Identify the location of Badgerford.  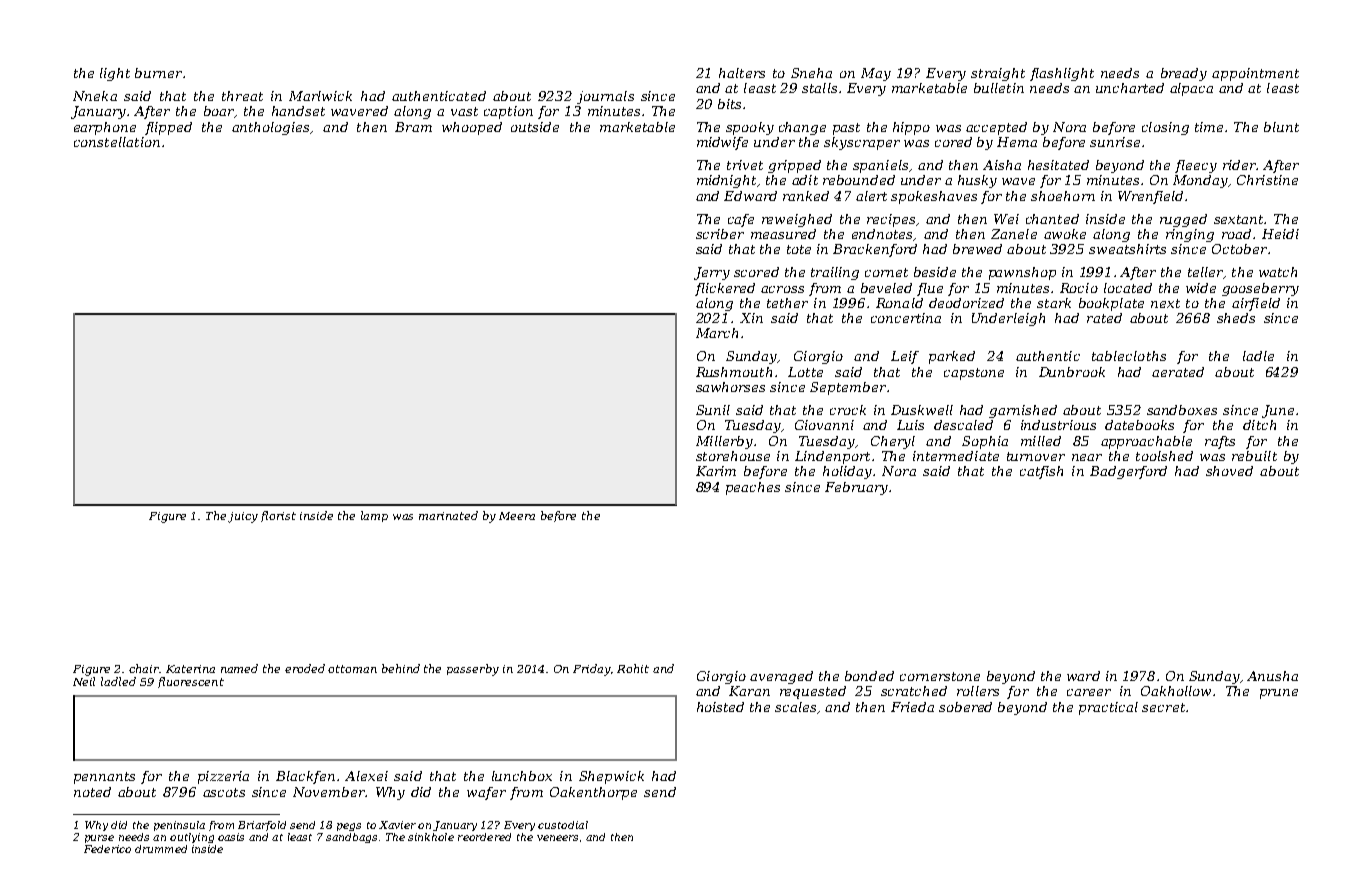
(1128, 472).
